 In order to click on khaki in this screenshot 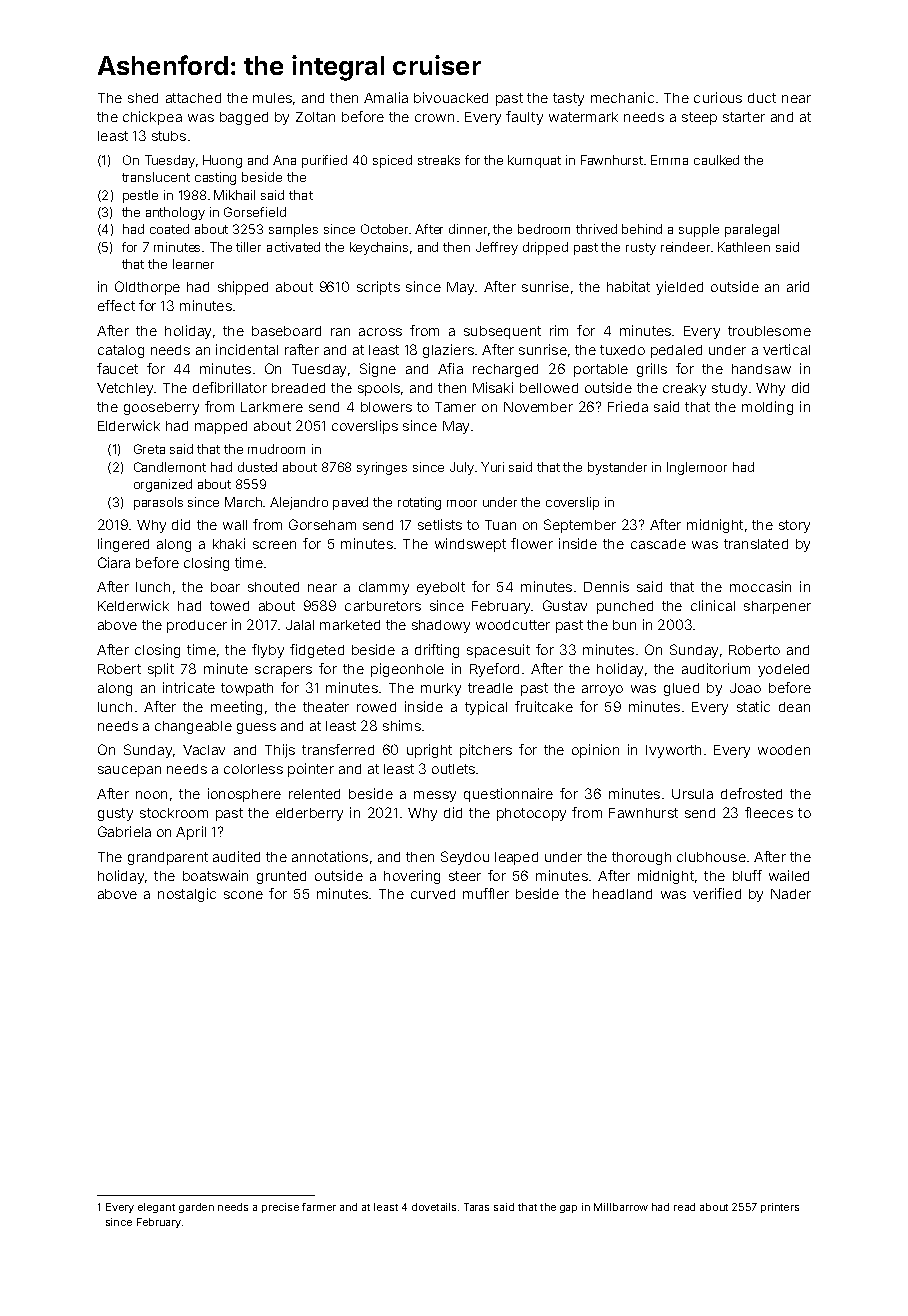, I will do `click(229, 543)`.
